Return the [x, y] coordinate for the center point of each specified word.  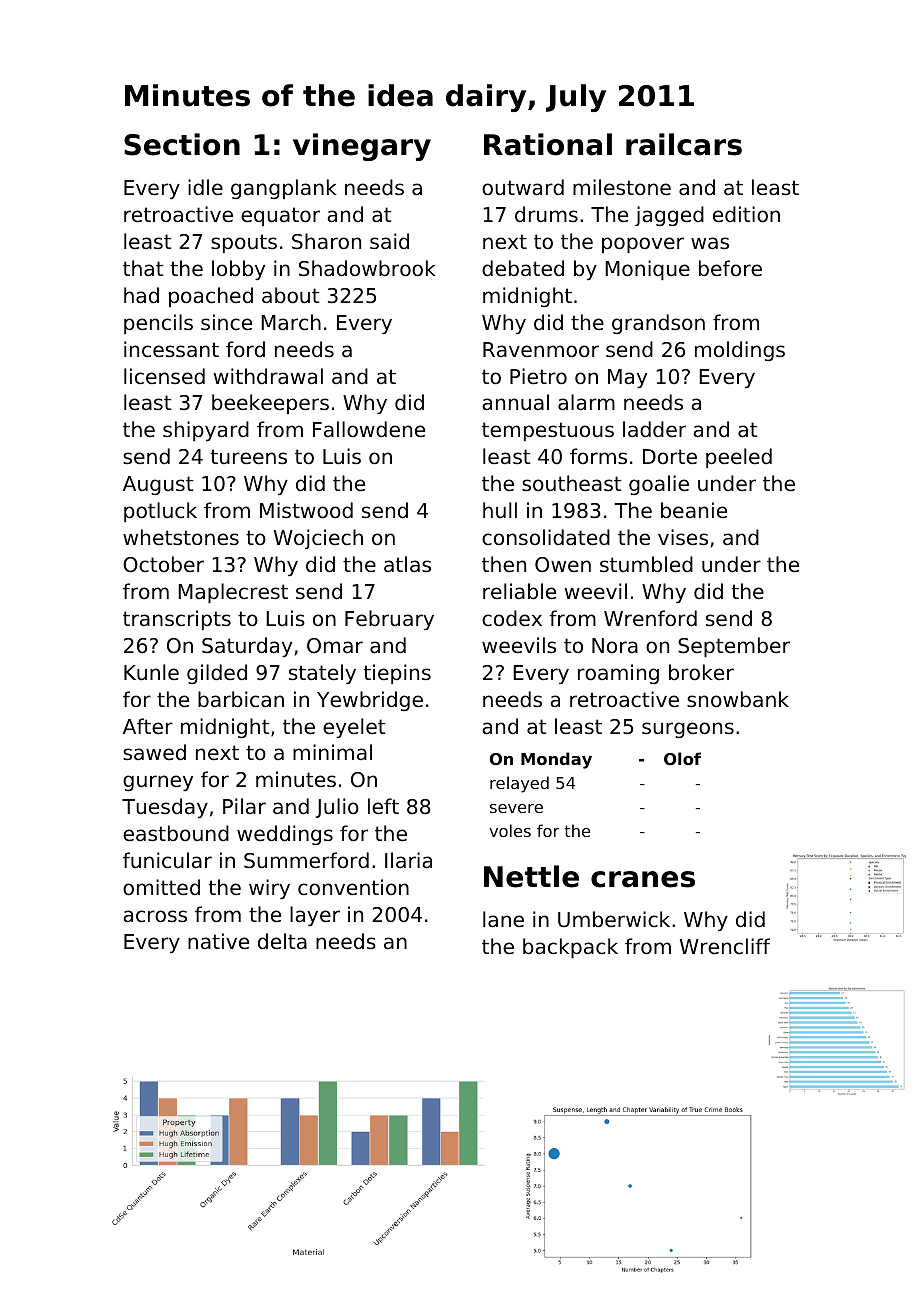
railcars [684, 144]
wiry [269, 889]
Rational [548, 144]
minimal [332, 752]
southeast [572, 483]
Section [182, 144]
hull [500, 510]
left [383, 806]
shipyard [206, 431]
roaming [618, 674]
